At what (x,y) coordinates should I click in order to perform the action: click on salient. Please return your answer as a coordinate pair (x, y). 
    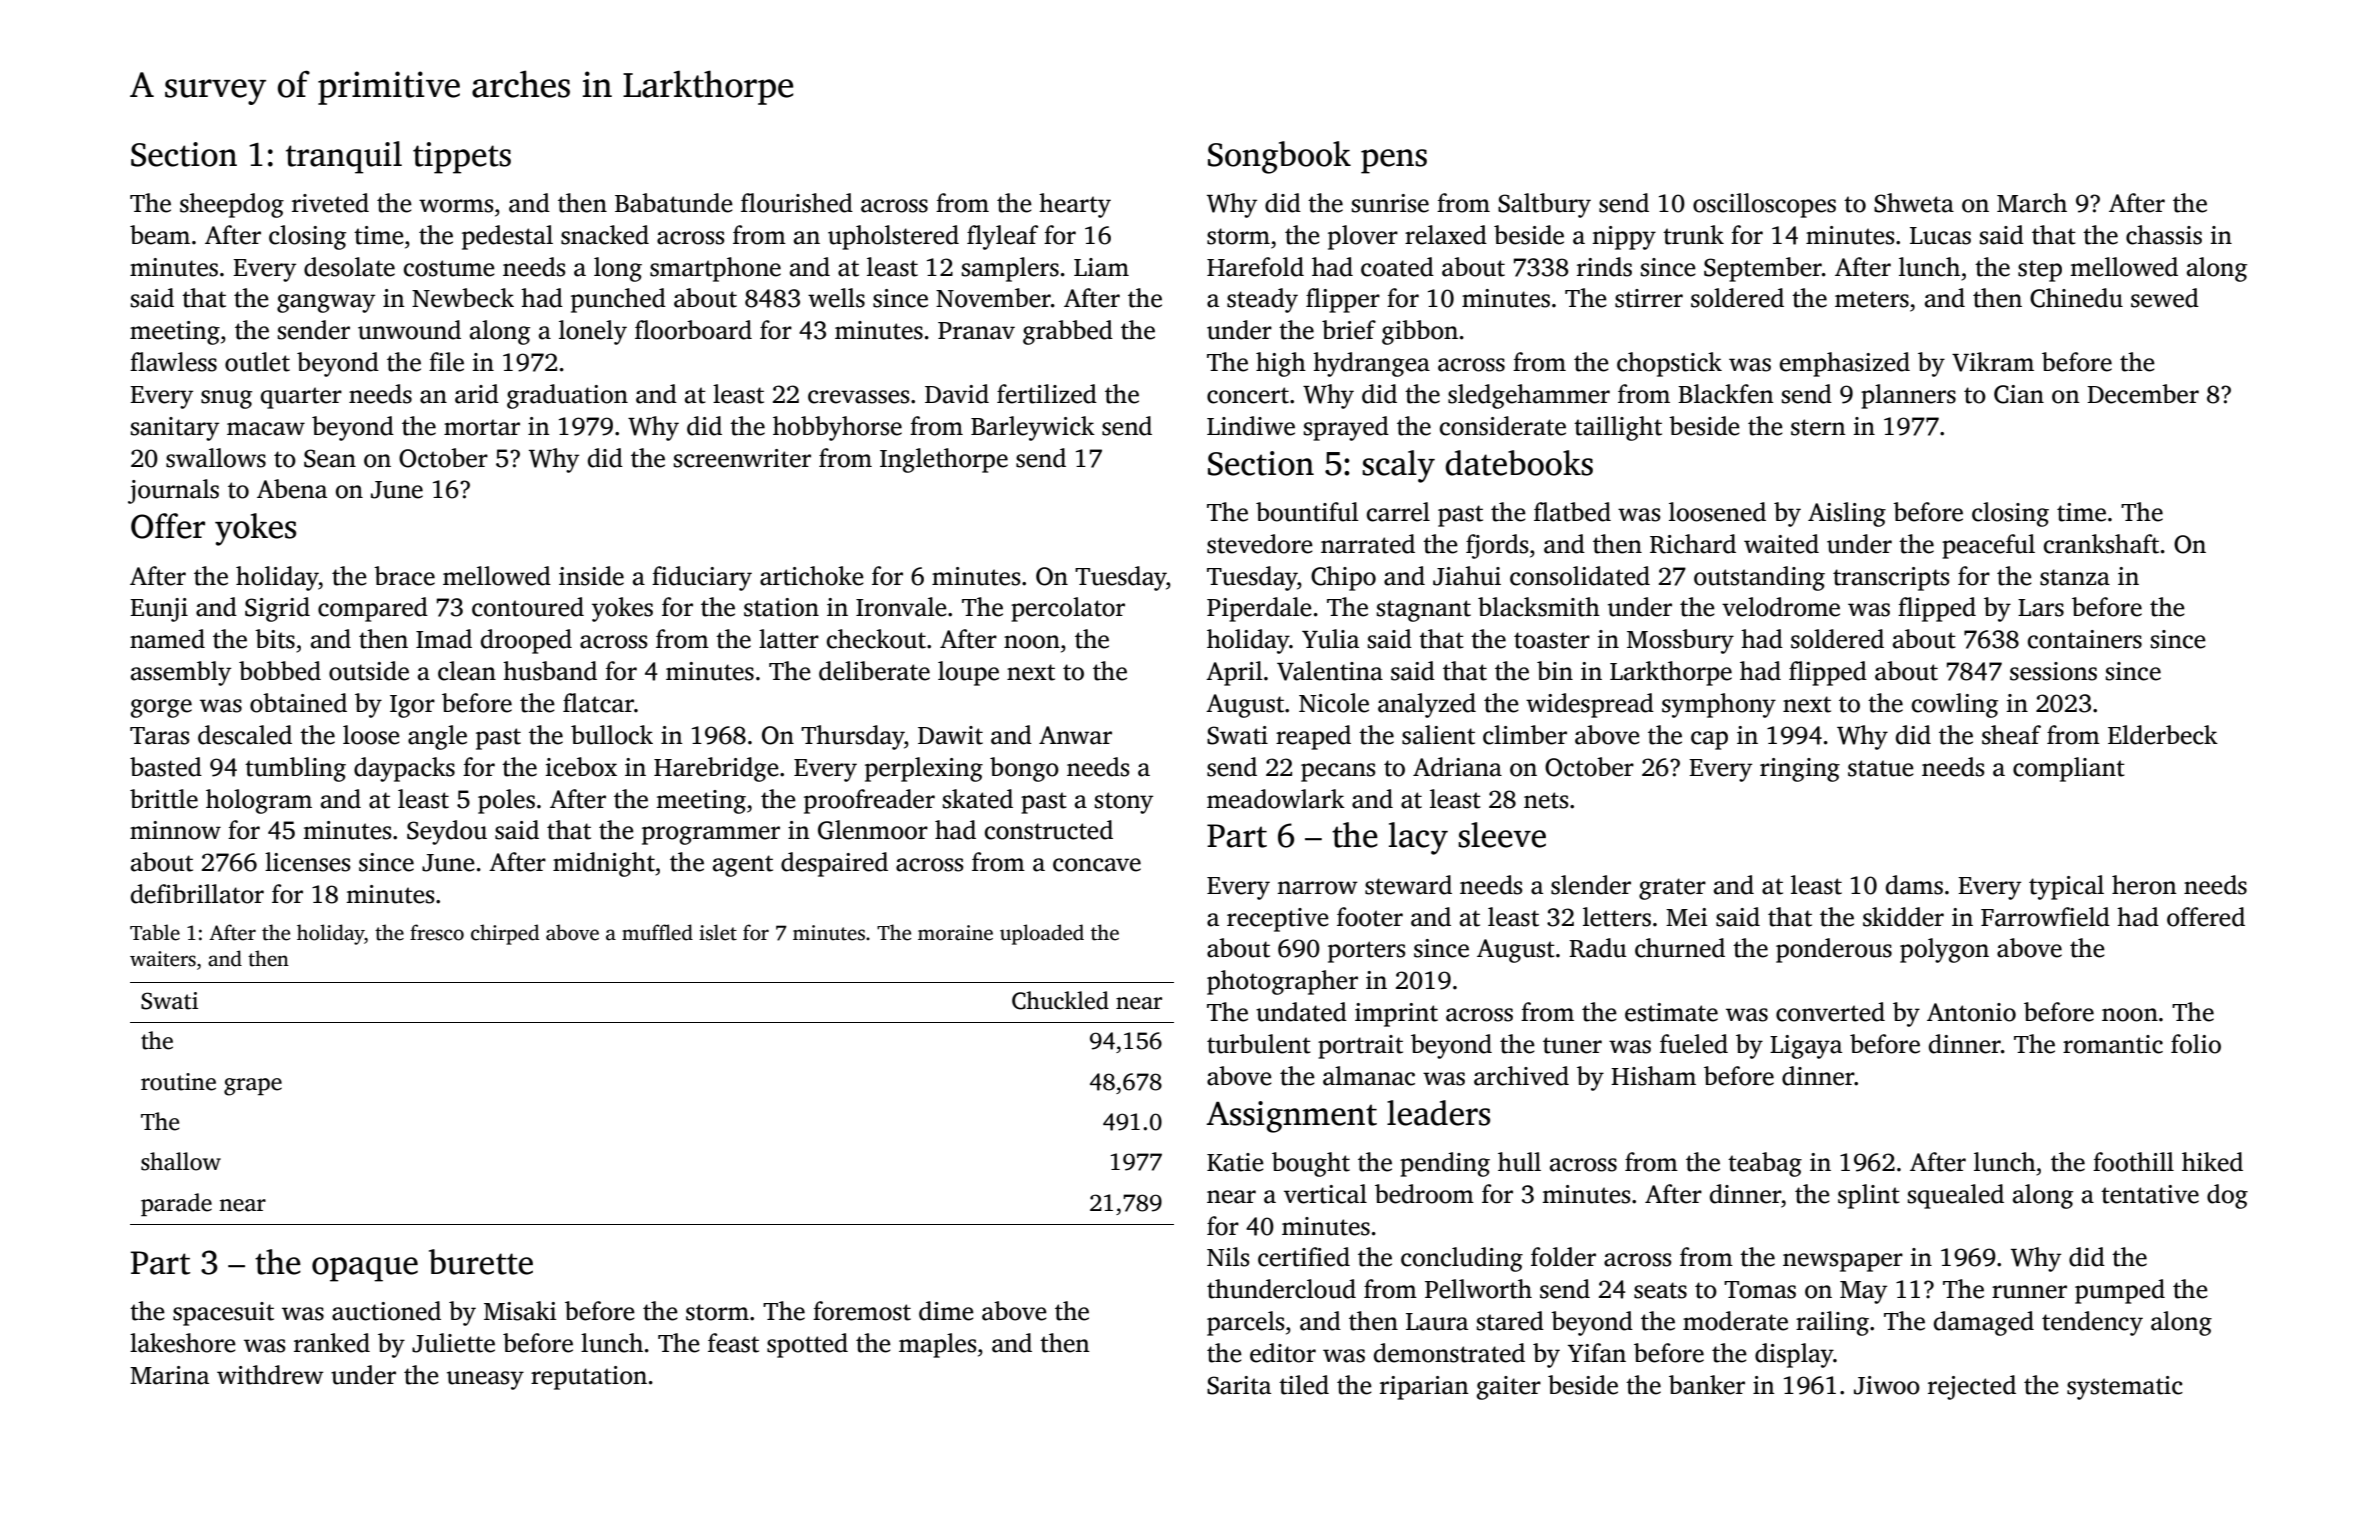
    Looking at the image, I should click on (1438, 735).
